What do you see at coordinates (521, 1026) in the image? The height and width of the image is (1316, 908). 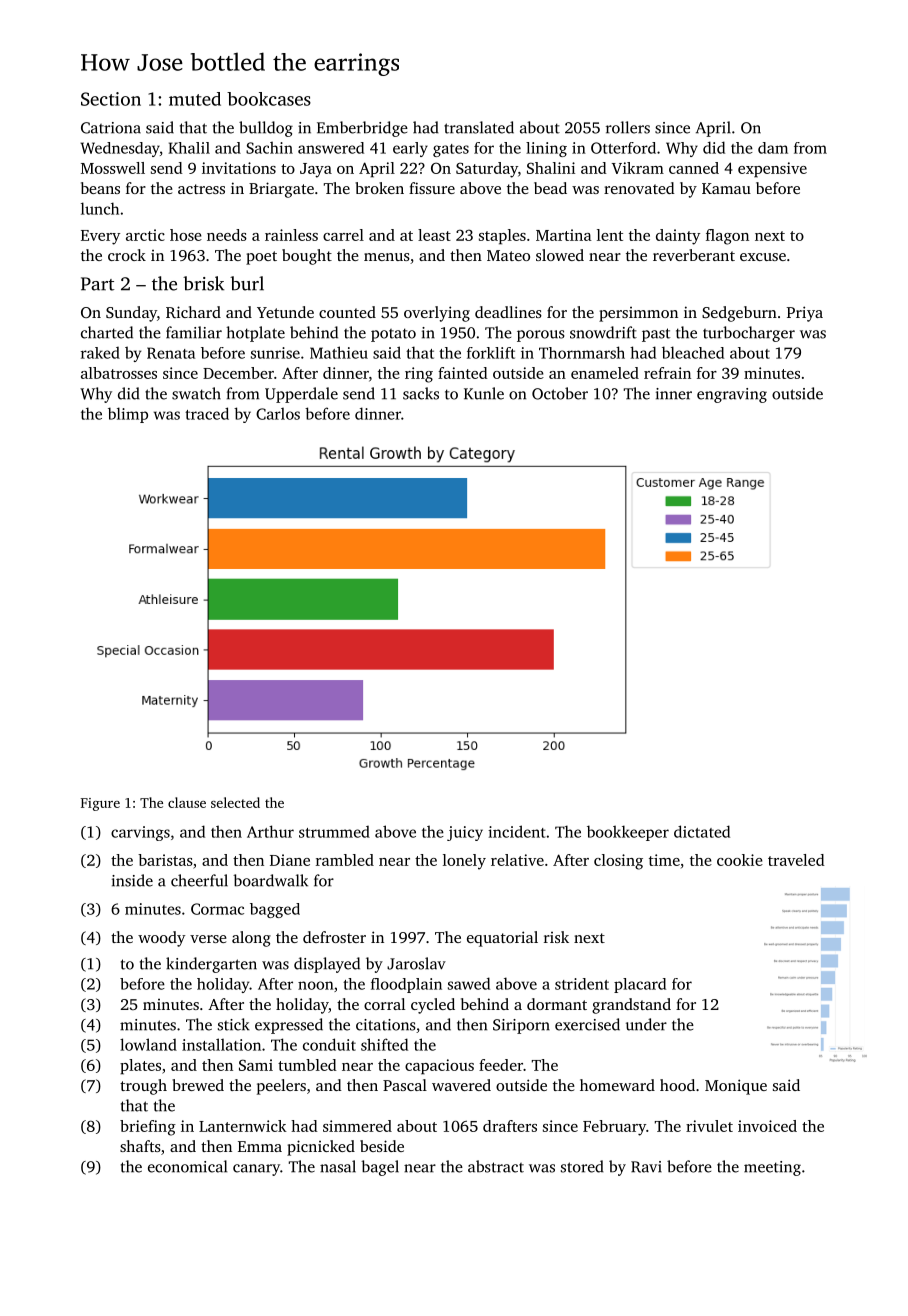 I see `Siriporn` at bounding box center [521, 1026].
